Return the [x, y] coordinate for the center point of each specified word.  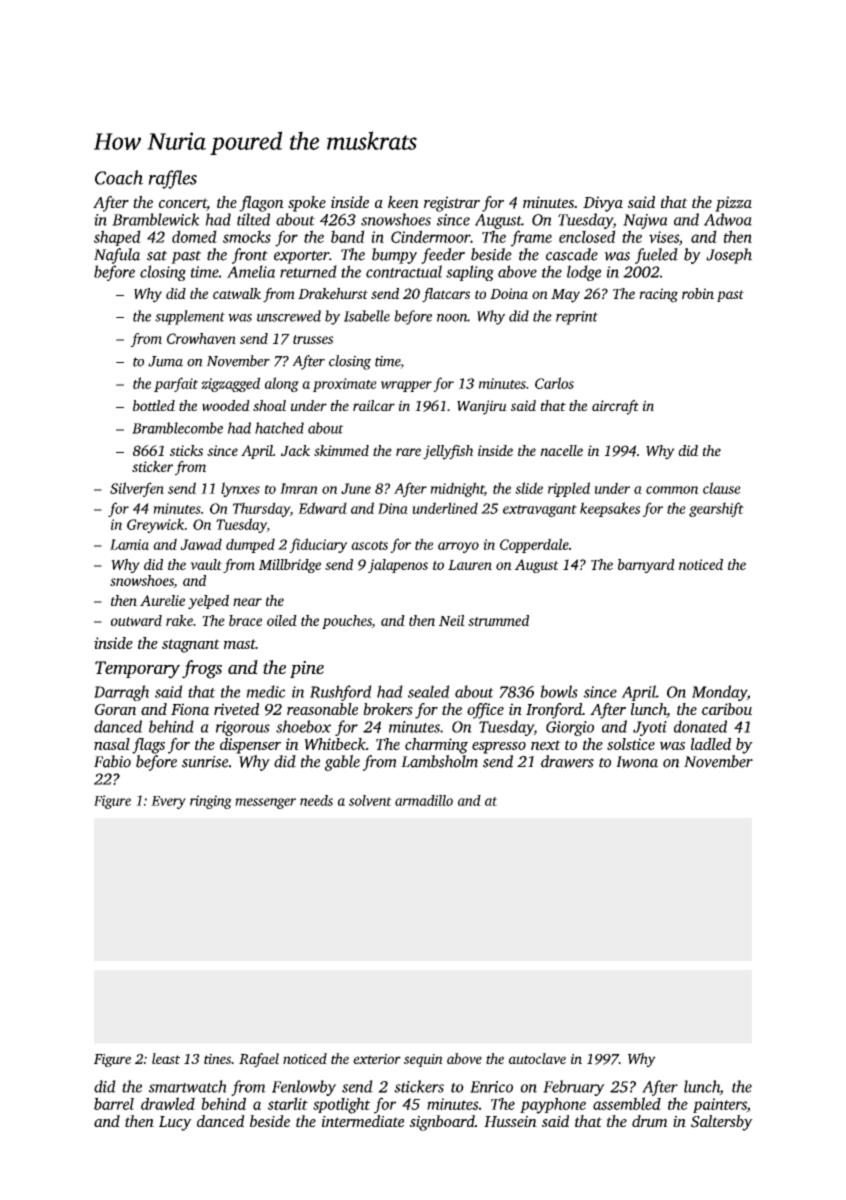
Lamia [129, 544]
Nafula [117, 256]
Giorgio [570, 728]
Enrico [491, 1087]
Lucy [175, 1123]
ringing [211, 802]
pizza [733, 204]
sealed [429, 691]
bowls [559, 691]
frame [531, 238]
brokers [388, 709]
